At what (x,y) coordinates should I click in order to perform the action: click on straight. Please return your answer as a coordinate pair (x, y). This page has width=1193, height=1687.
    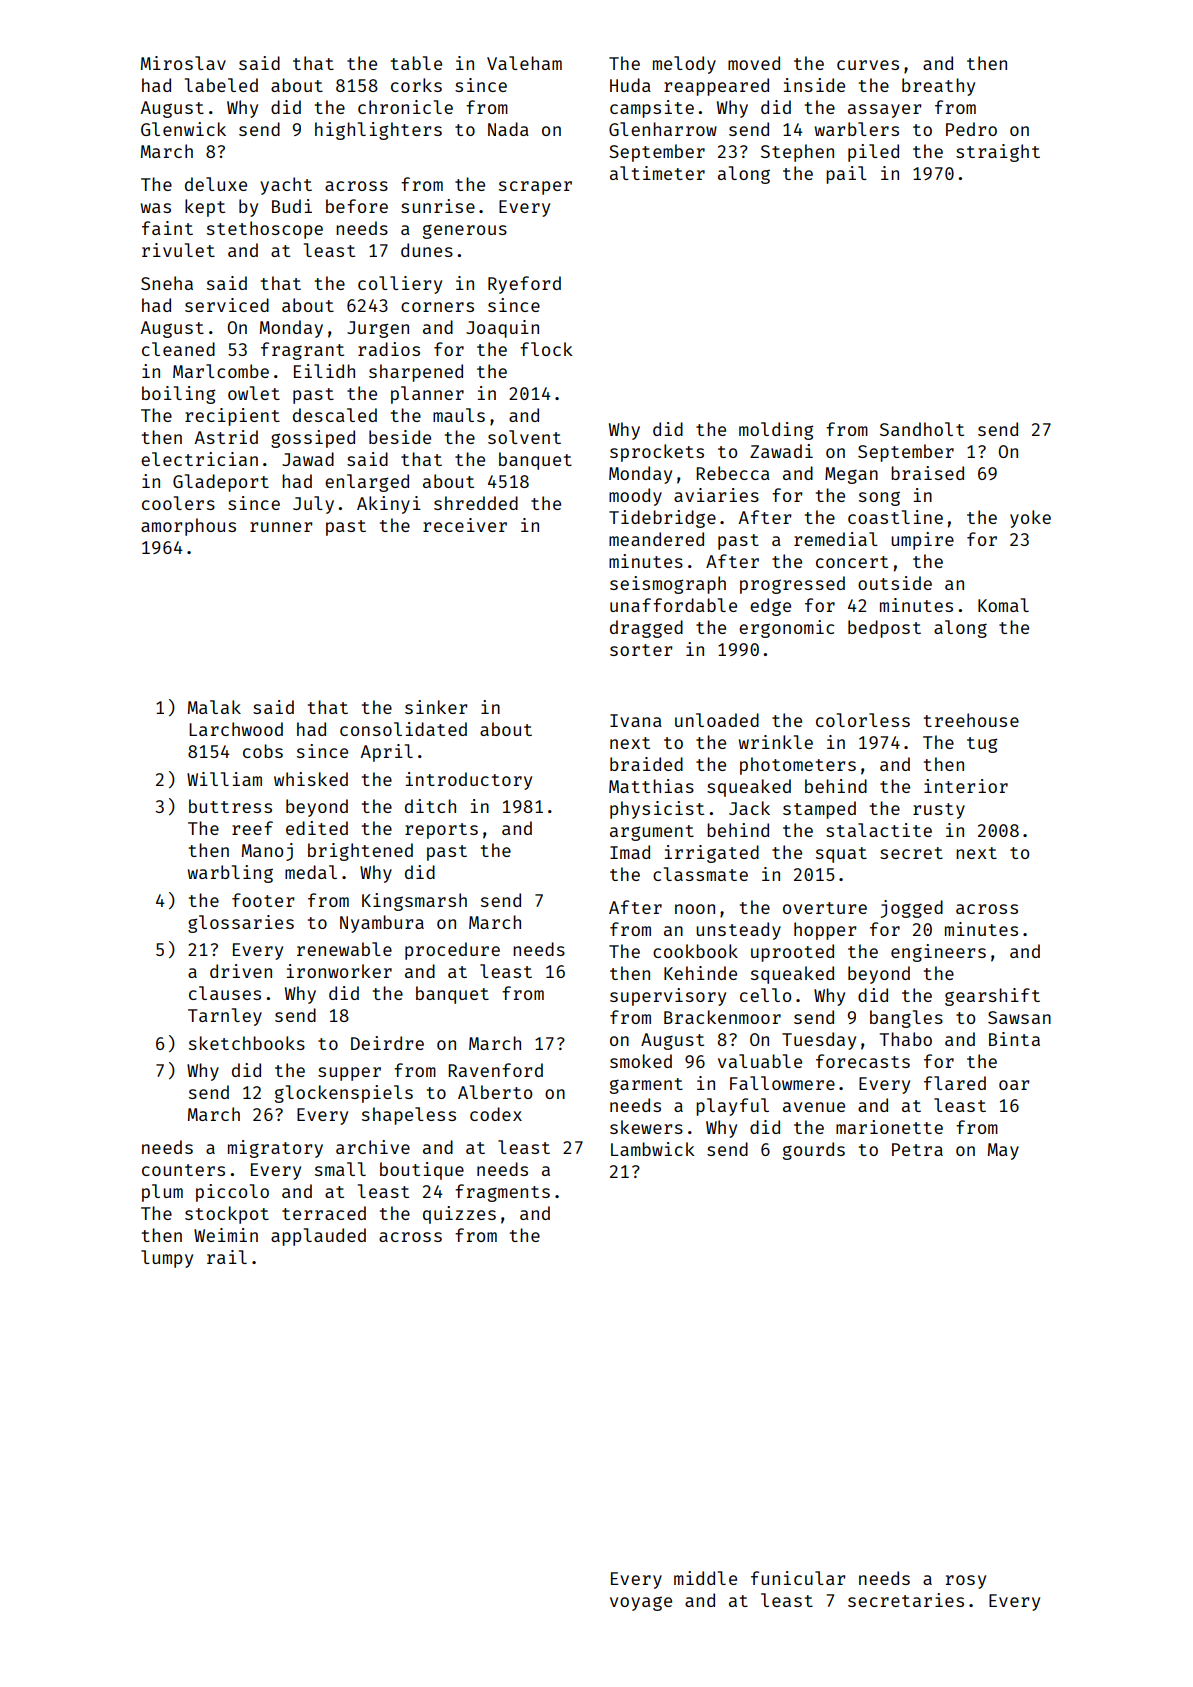
    Looking at the image, I should click on (998, 153).
